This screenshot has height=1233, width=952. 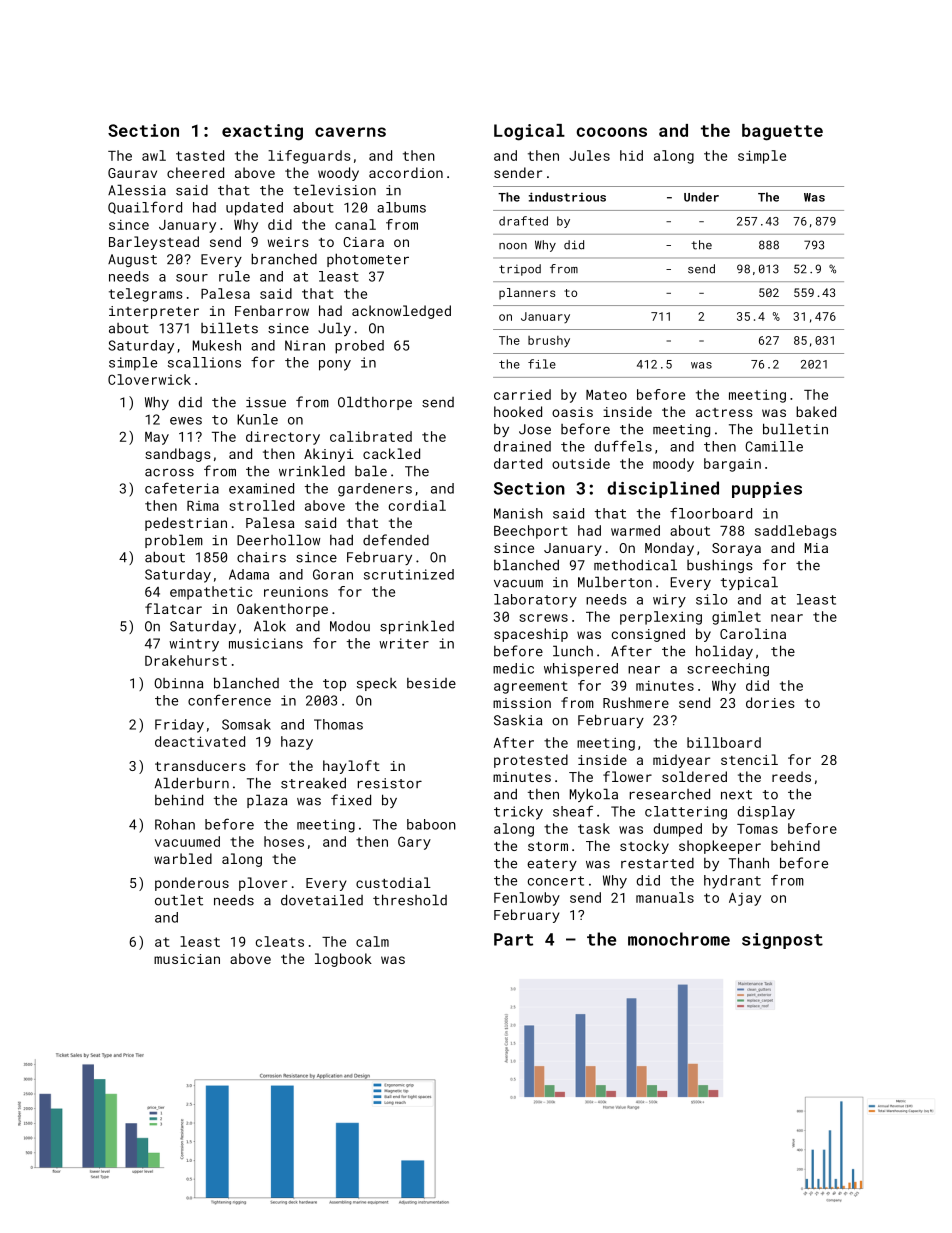 What do you see at coordinates (262, 132) in the screenshot?
I see `exacting` at bounding box center [262, 132].
